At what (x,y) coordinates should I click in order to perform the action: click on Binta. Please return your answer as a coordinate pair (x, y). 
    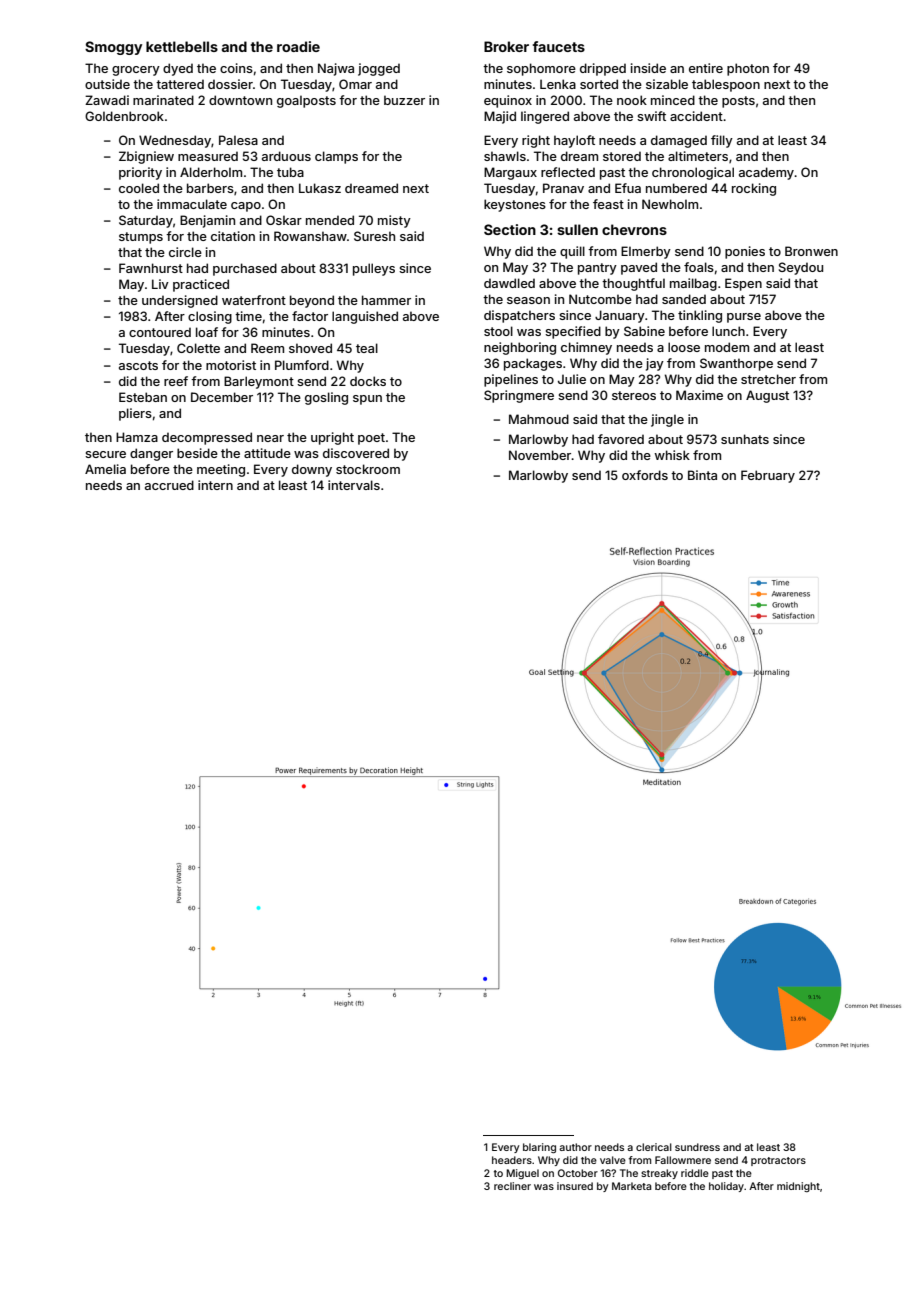
    Looking at the image, I should click on (702, 475).
